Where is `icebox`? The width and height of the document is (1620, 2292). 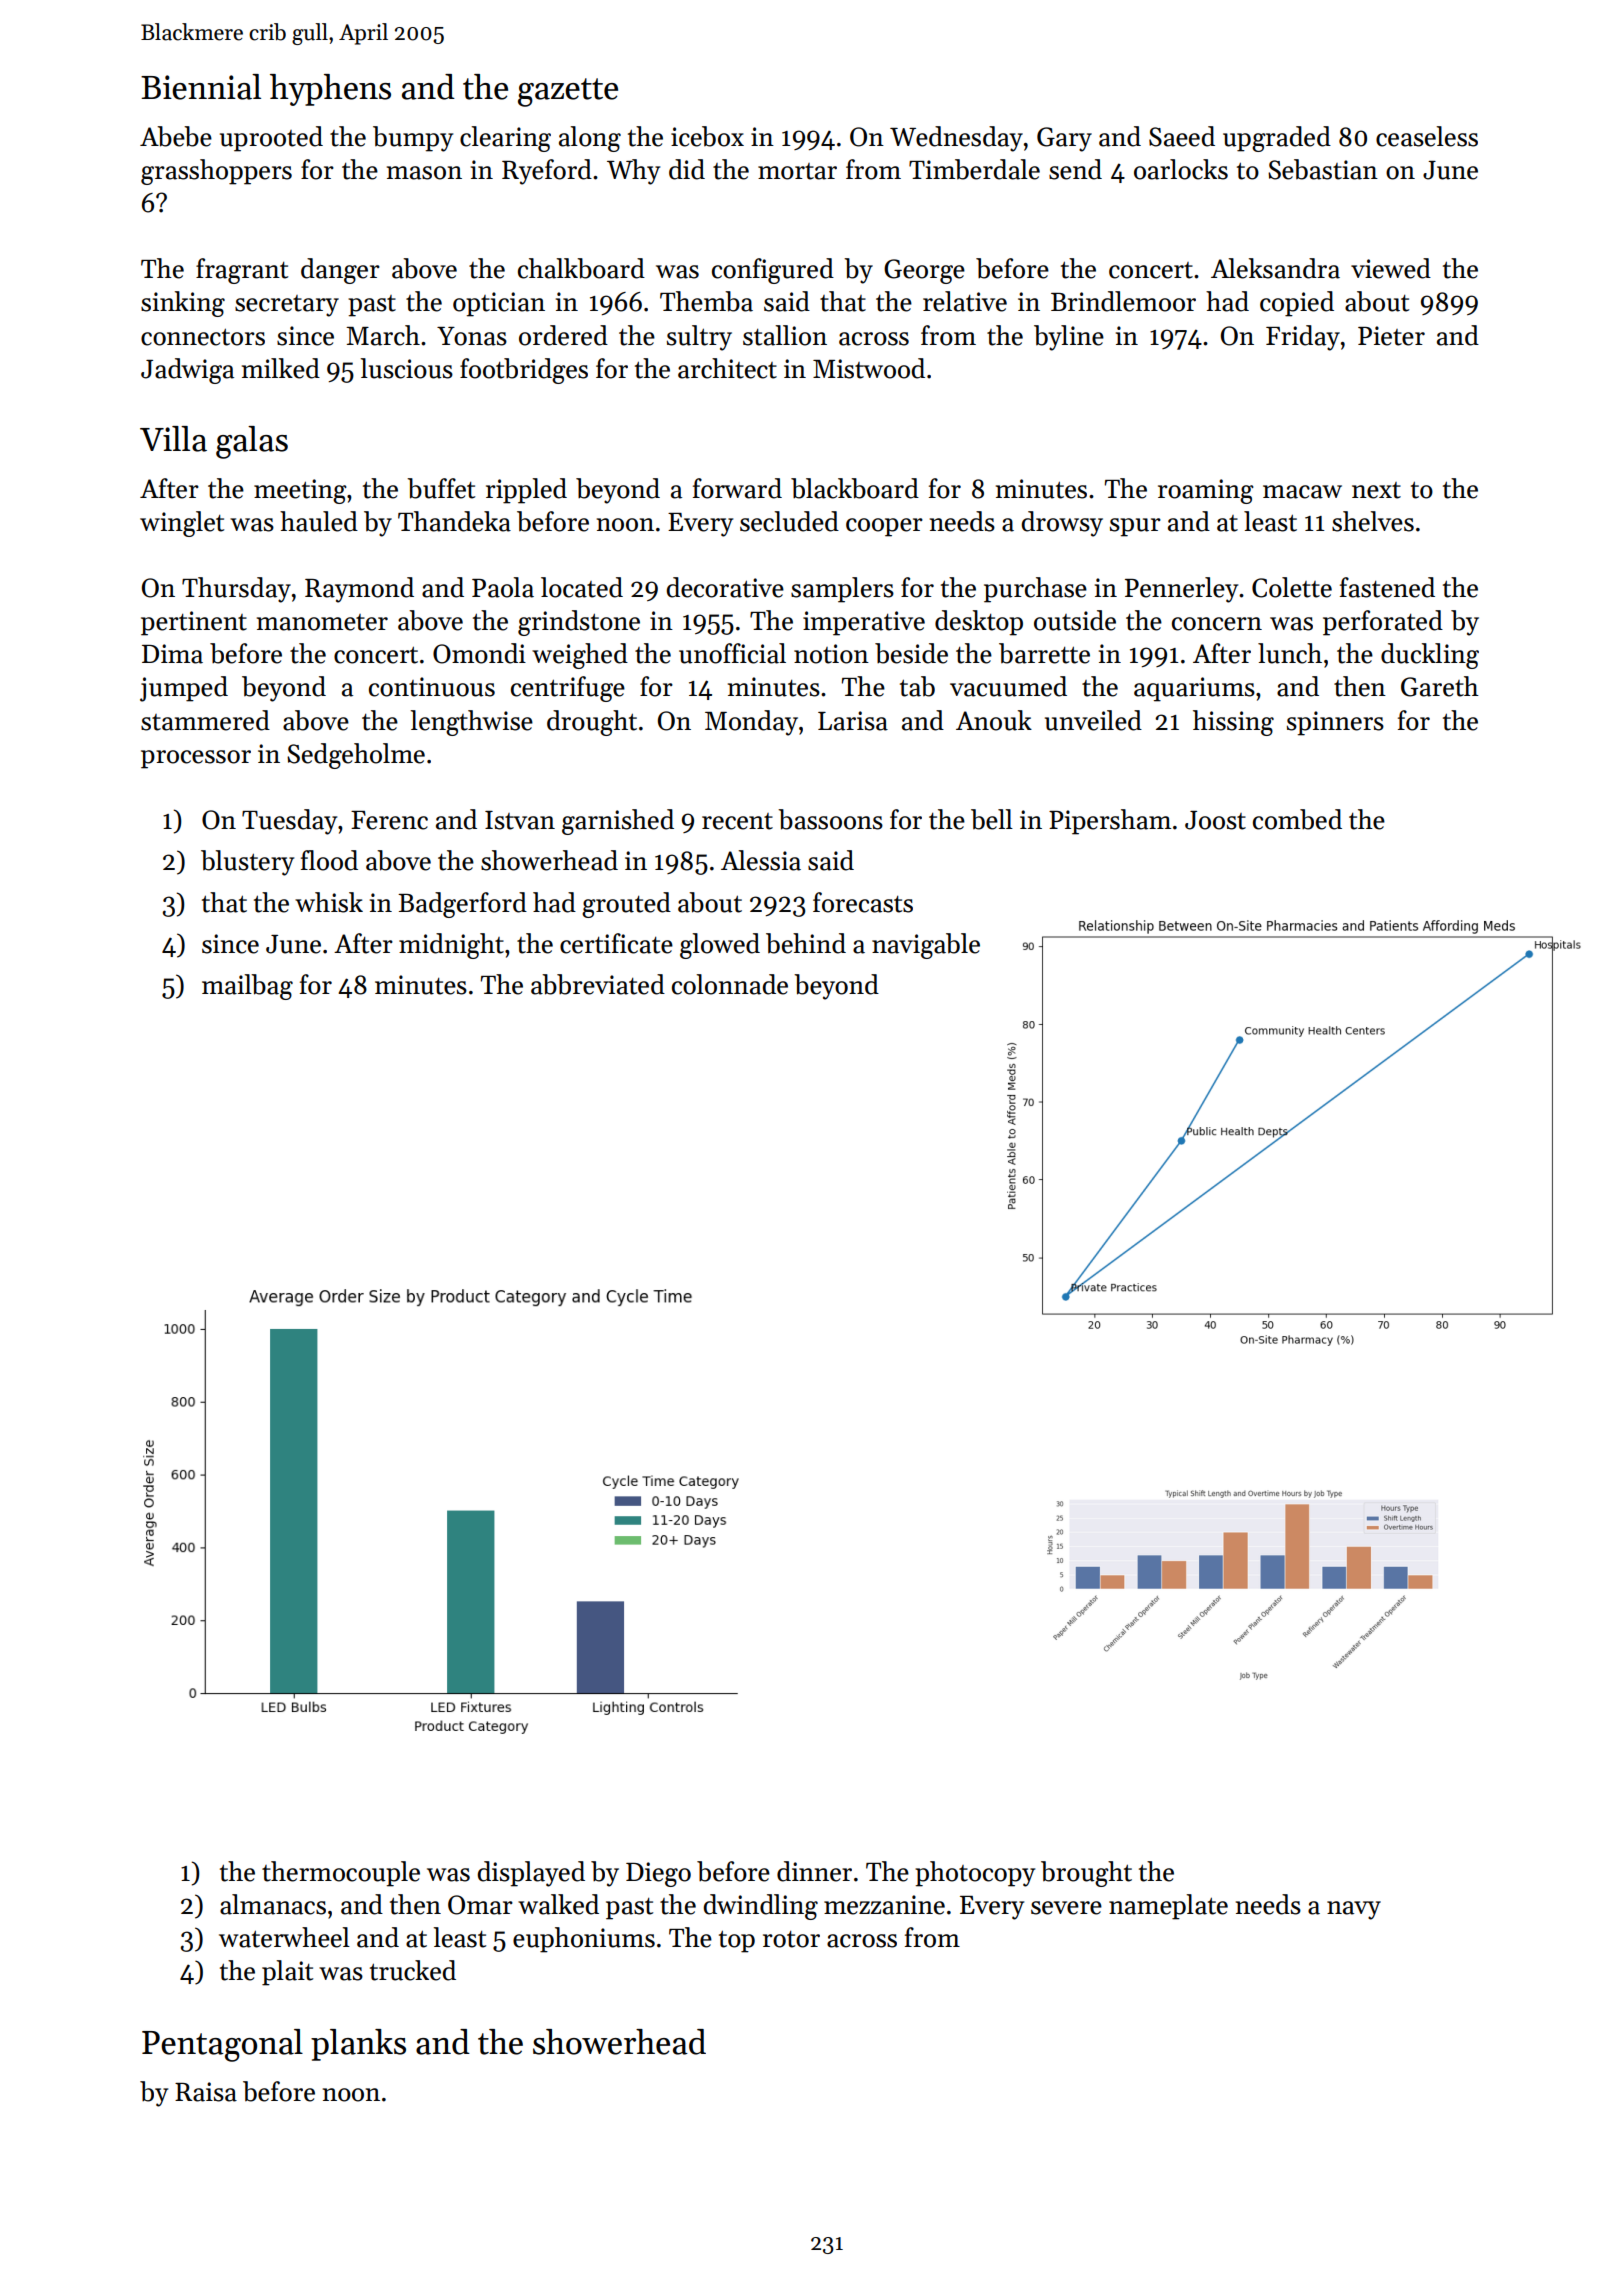
icebox is located at coordinates (707, 136).
